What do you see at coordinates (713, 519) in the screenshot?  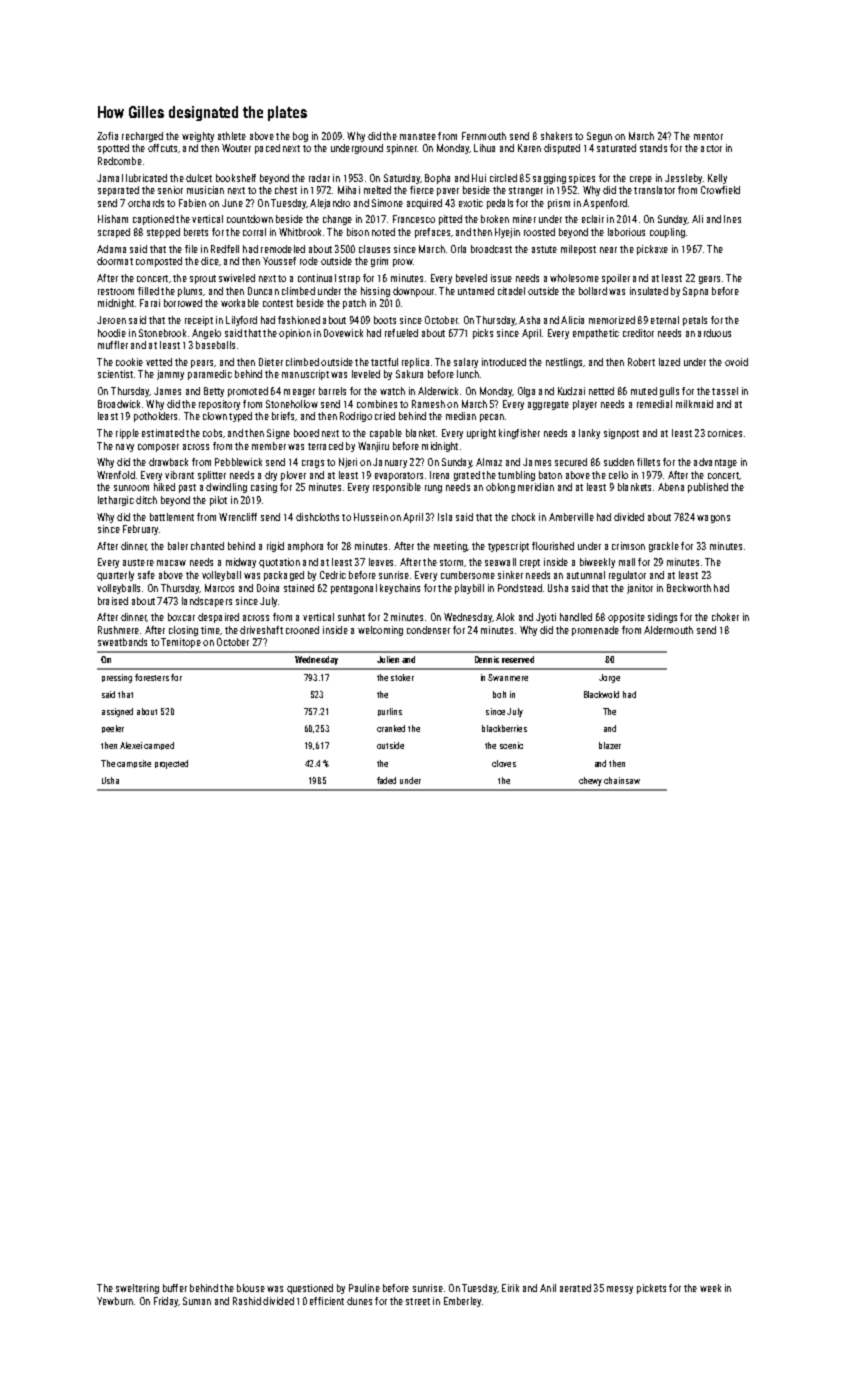 I see `wagons` at bounding box center [713, 519].
